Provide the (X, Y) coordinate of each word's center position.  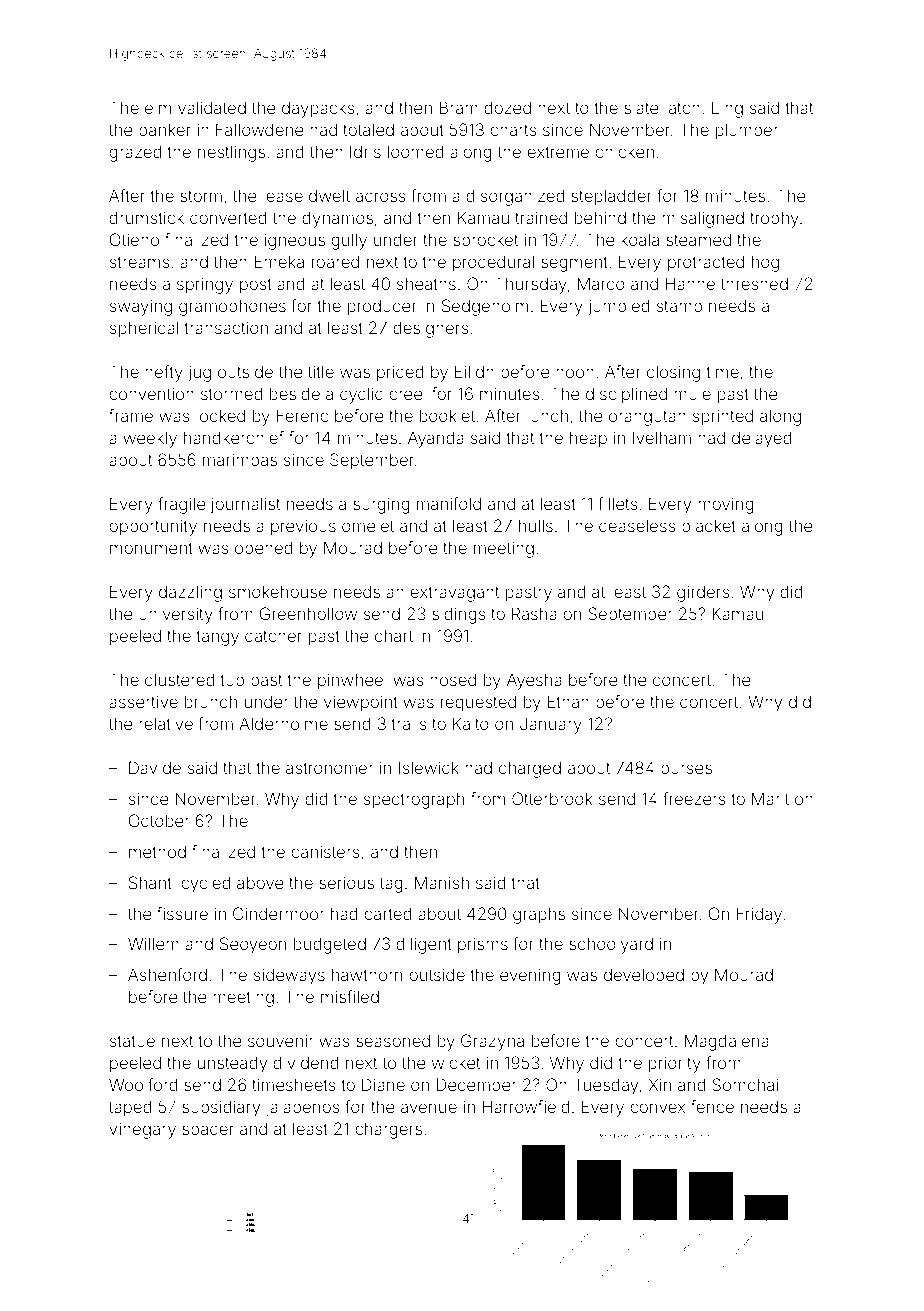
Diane (383, 1084)
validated (212, 107)
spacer (208, 1131)
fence (712, 1106)
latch (682, 108)
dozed (507, 107)
